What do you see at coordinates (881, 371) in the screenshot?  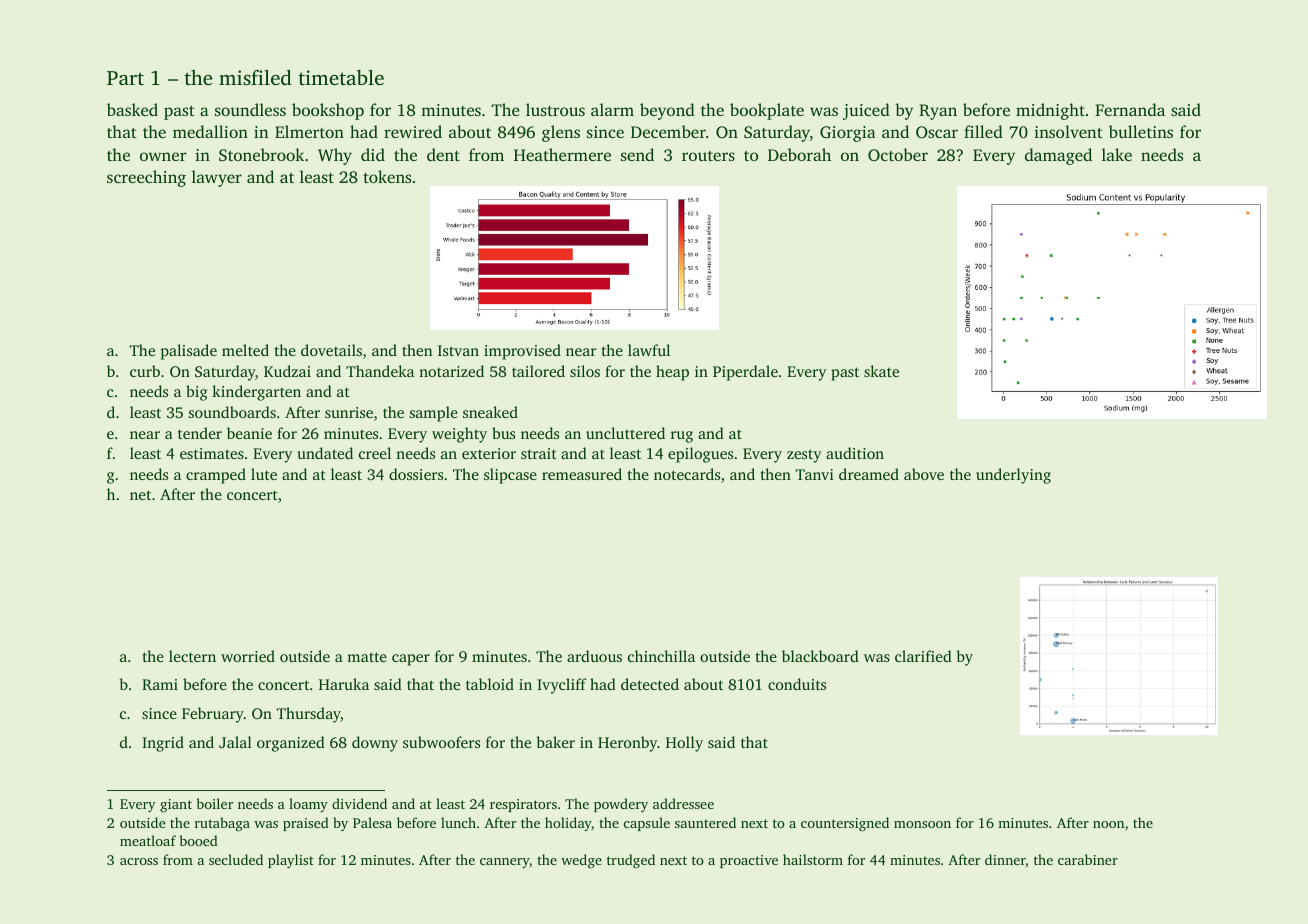 I see `skate` at bounding box center [881, 371].
